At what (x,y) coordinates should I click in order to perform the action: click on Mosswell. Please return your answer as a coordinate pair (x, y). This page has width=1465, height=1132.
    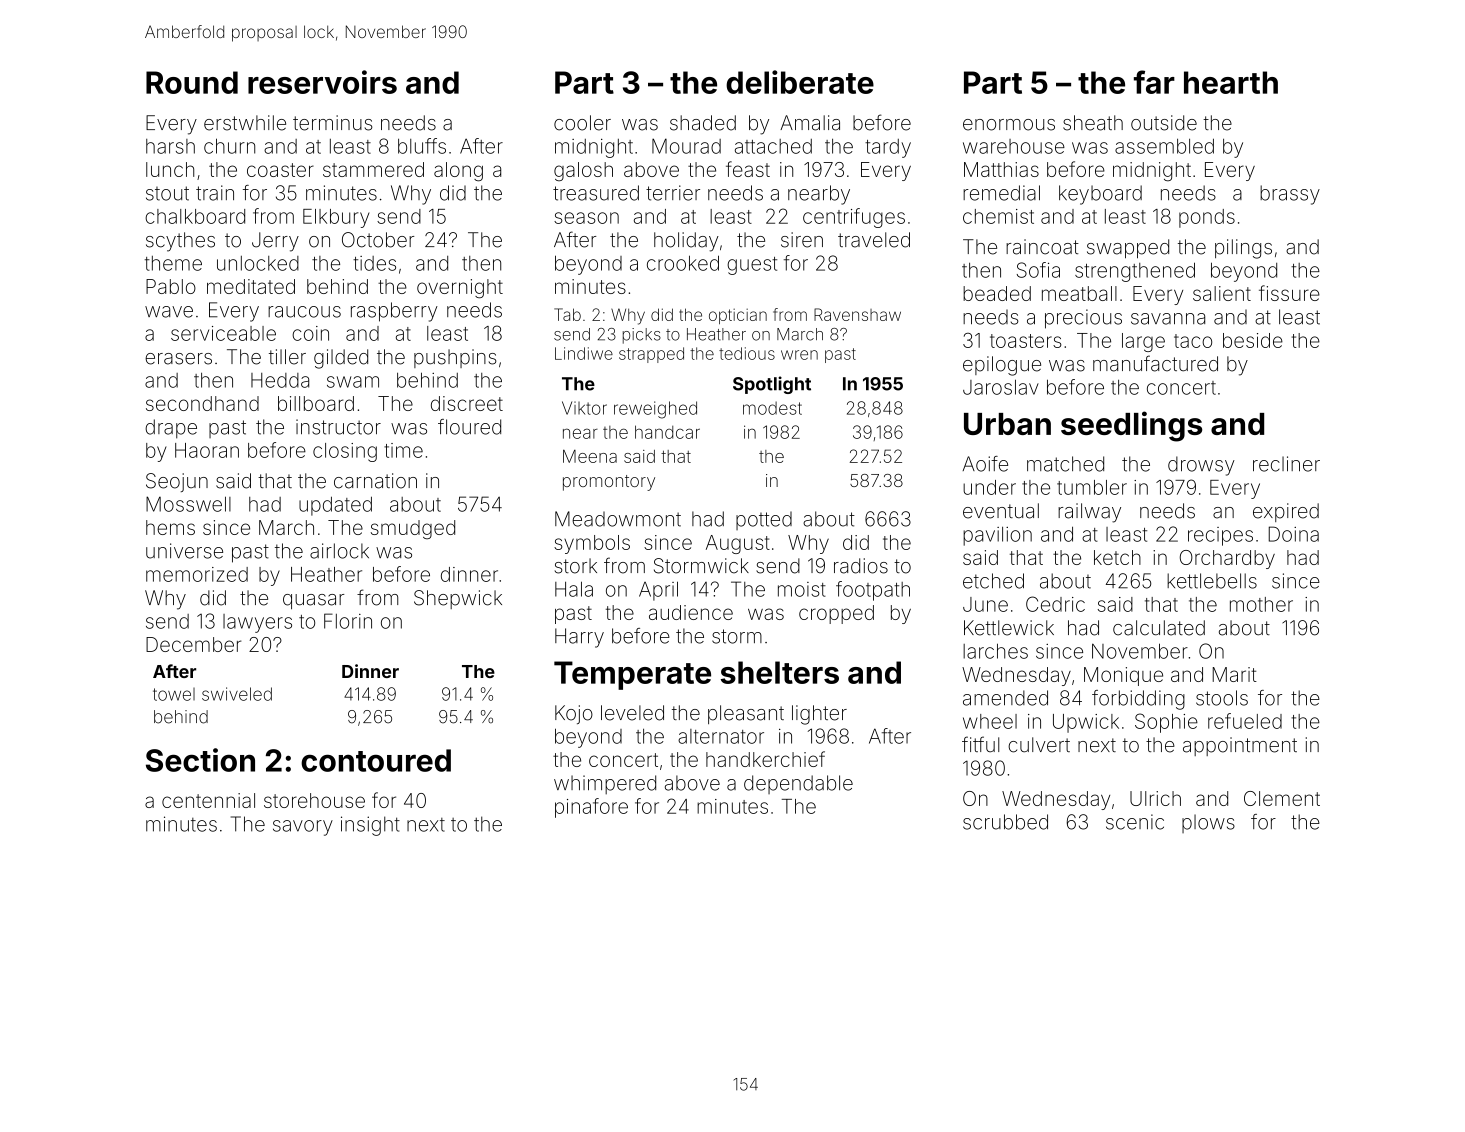
    Looking at the image, I should click on (188, 504).
